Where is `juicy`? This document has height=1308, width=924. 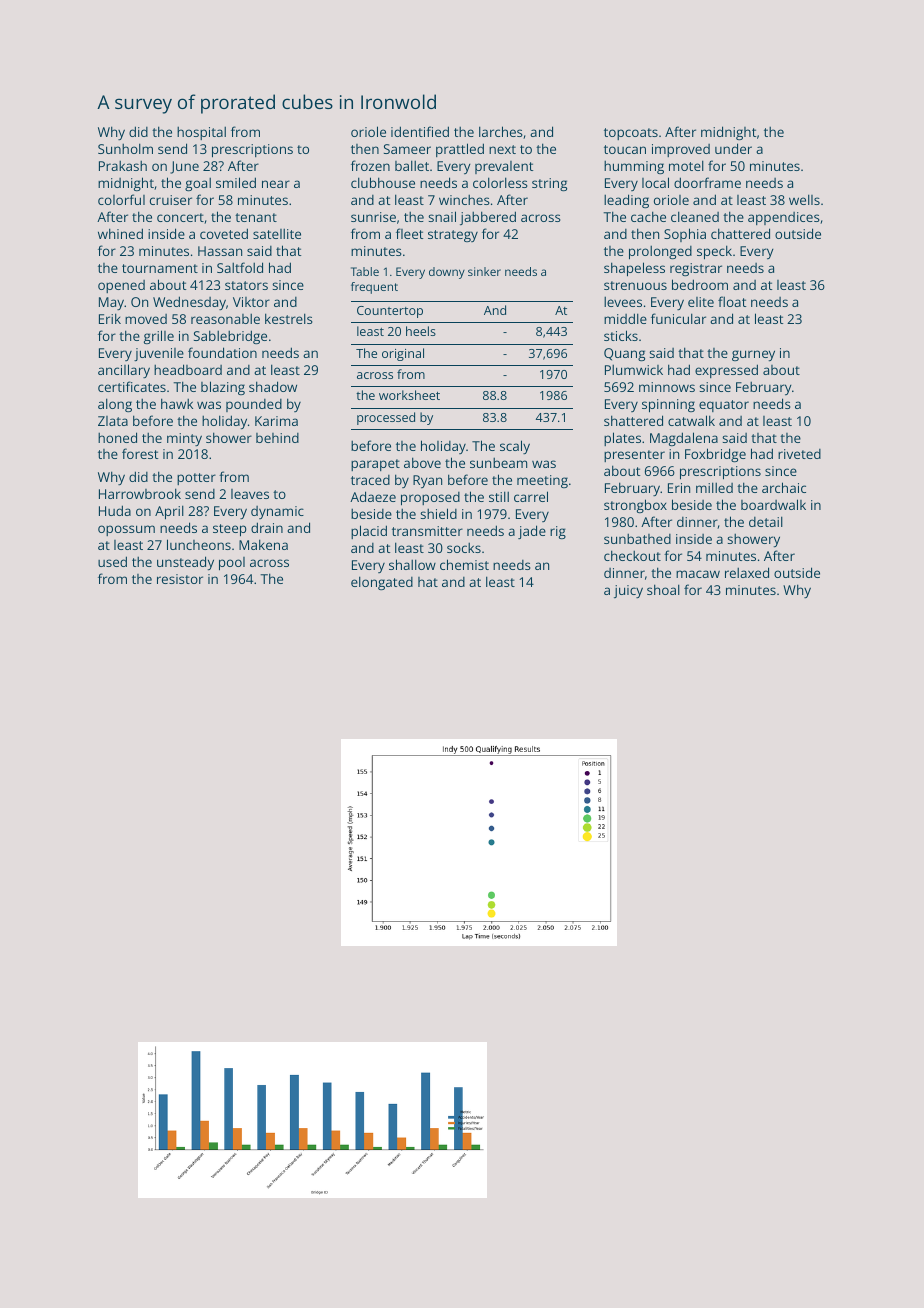 juicy is located at coordinates (628, 591).
